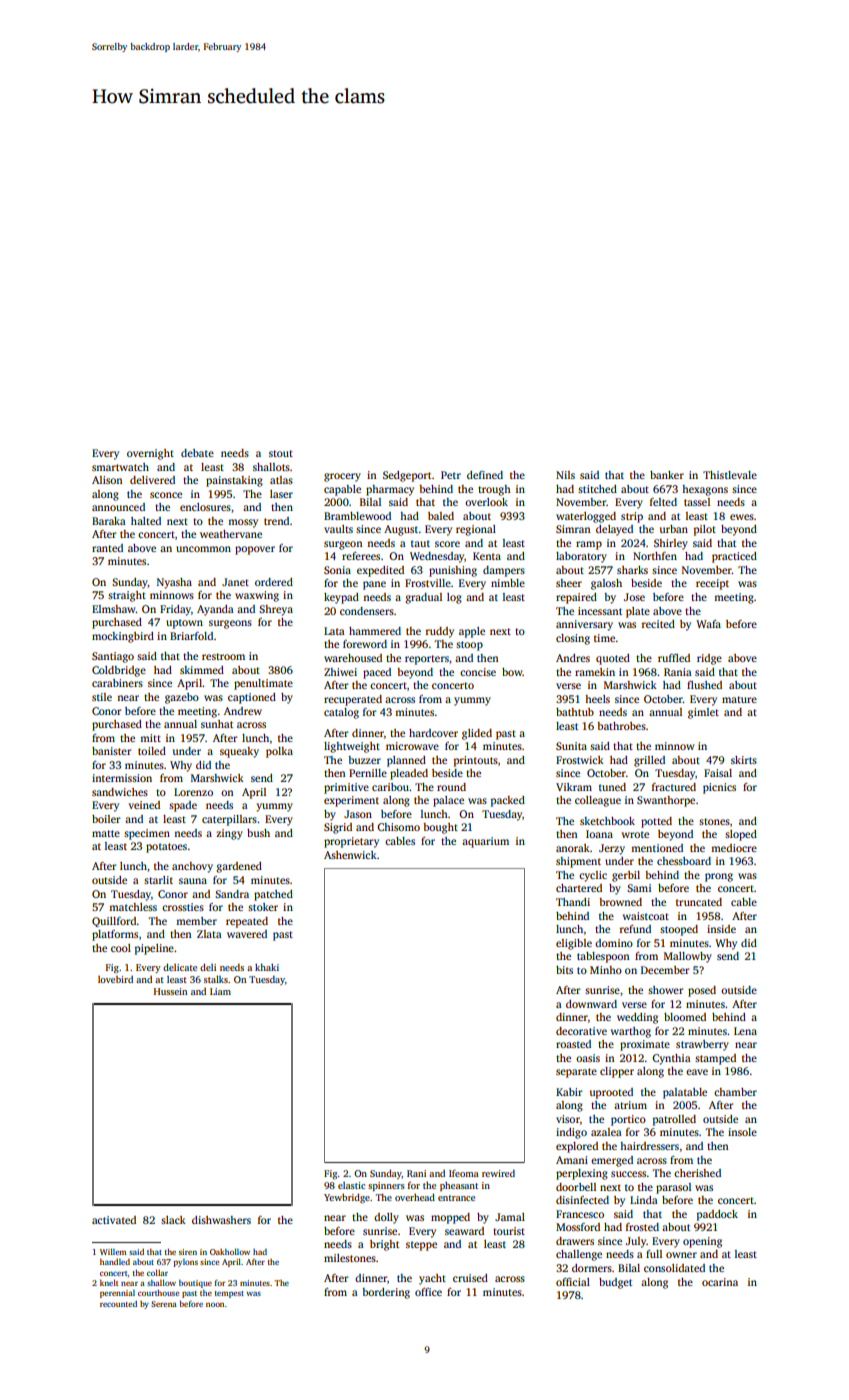 This screenshot has height=1400, width=849. Describe the element at coordinates (508, 801) in the screenshot. I see `packed` at that location.
